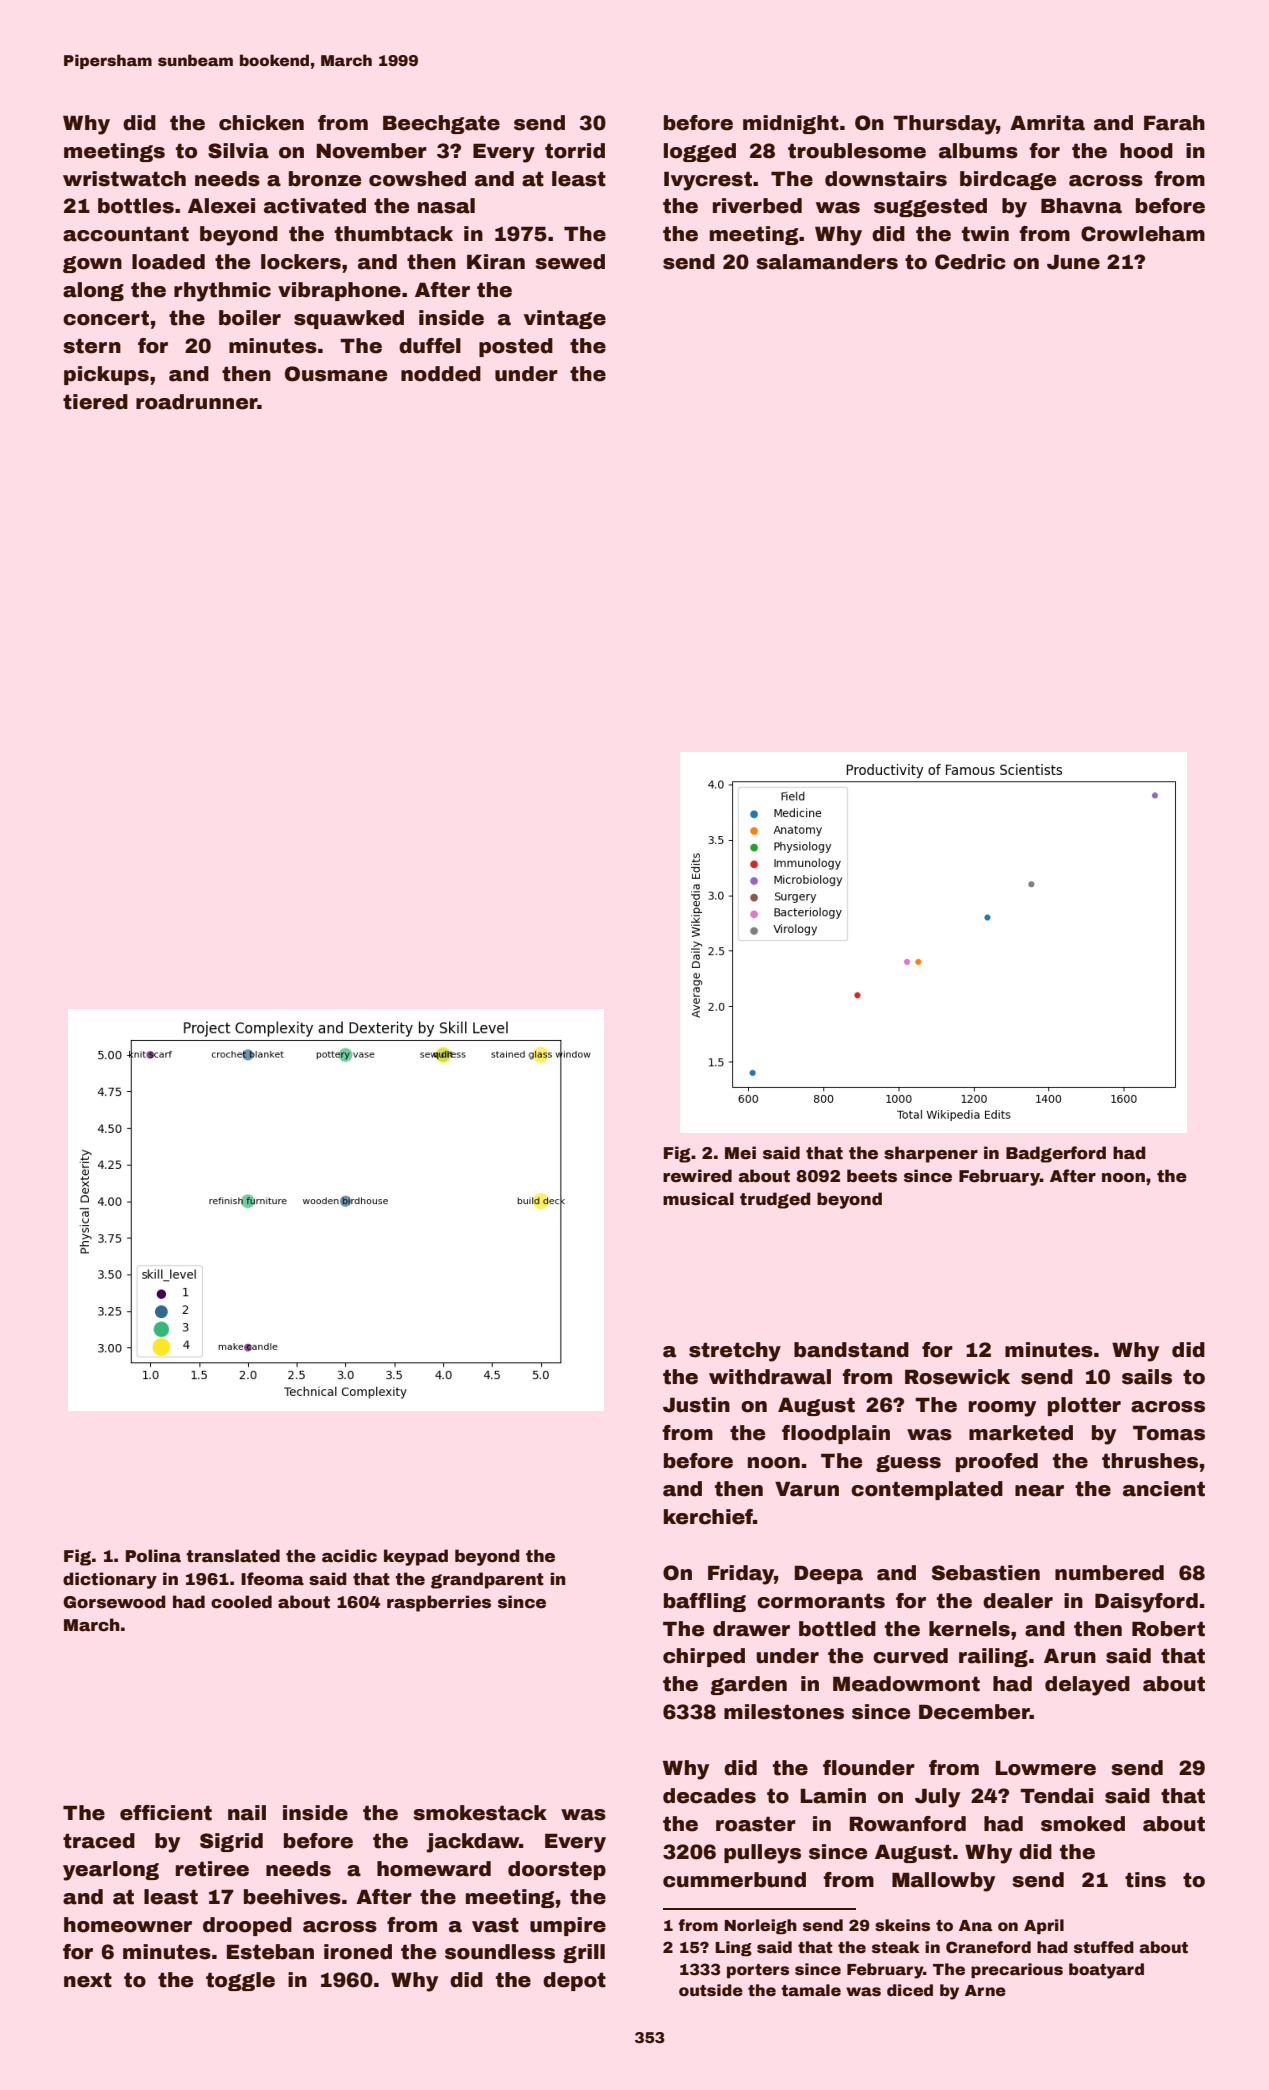  What do you see at coordinates (1146, 151) in the page?
I see `hood` at bounding box center [1146, 151].
